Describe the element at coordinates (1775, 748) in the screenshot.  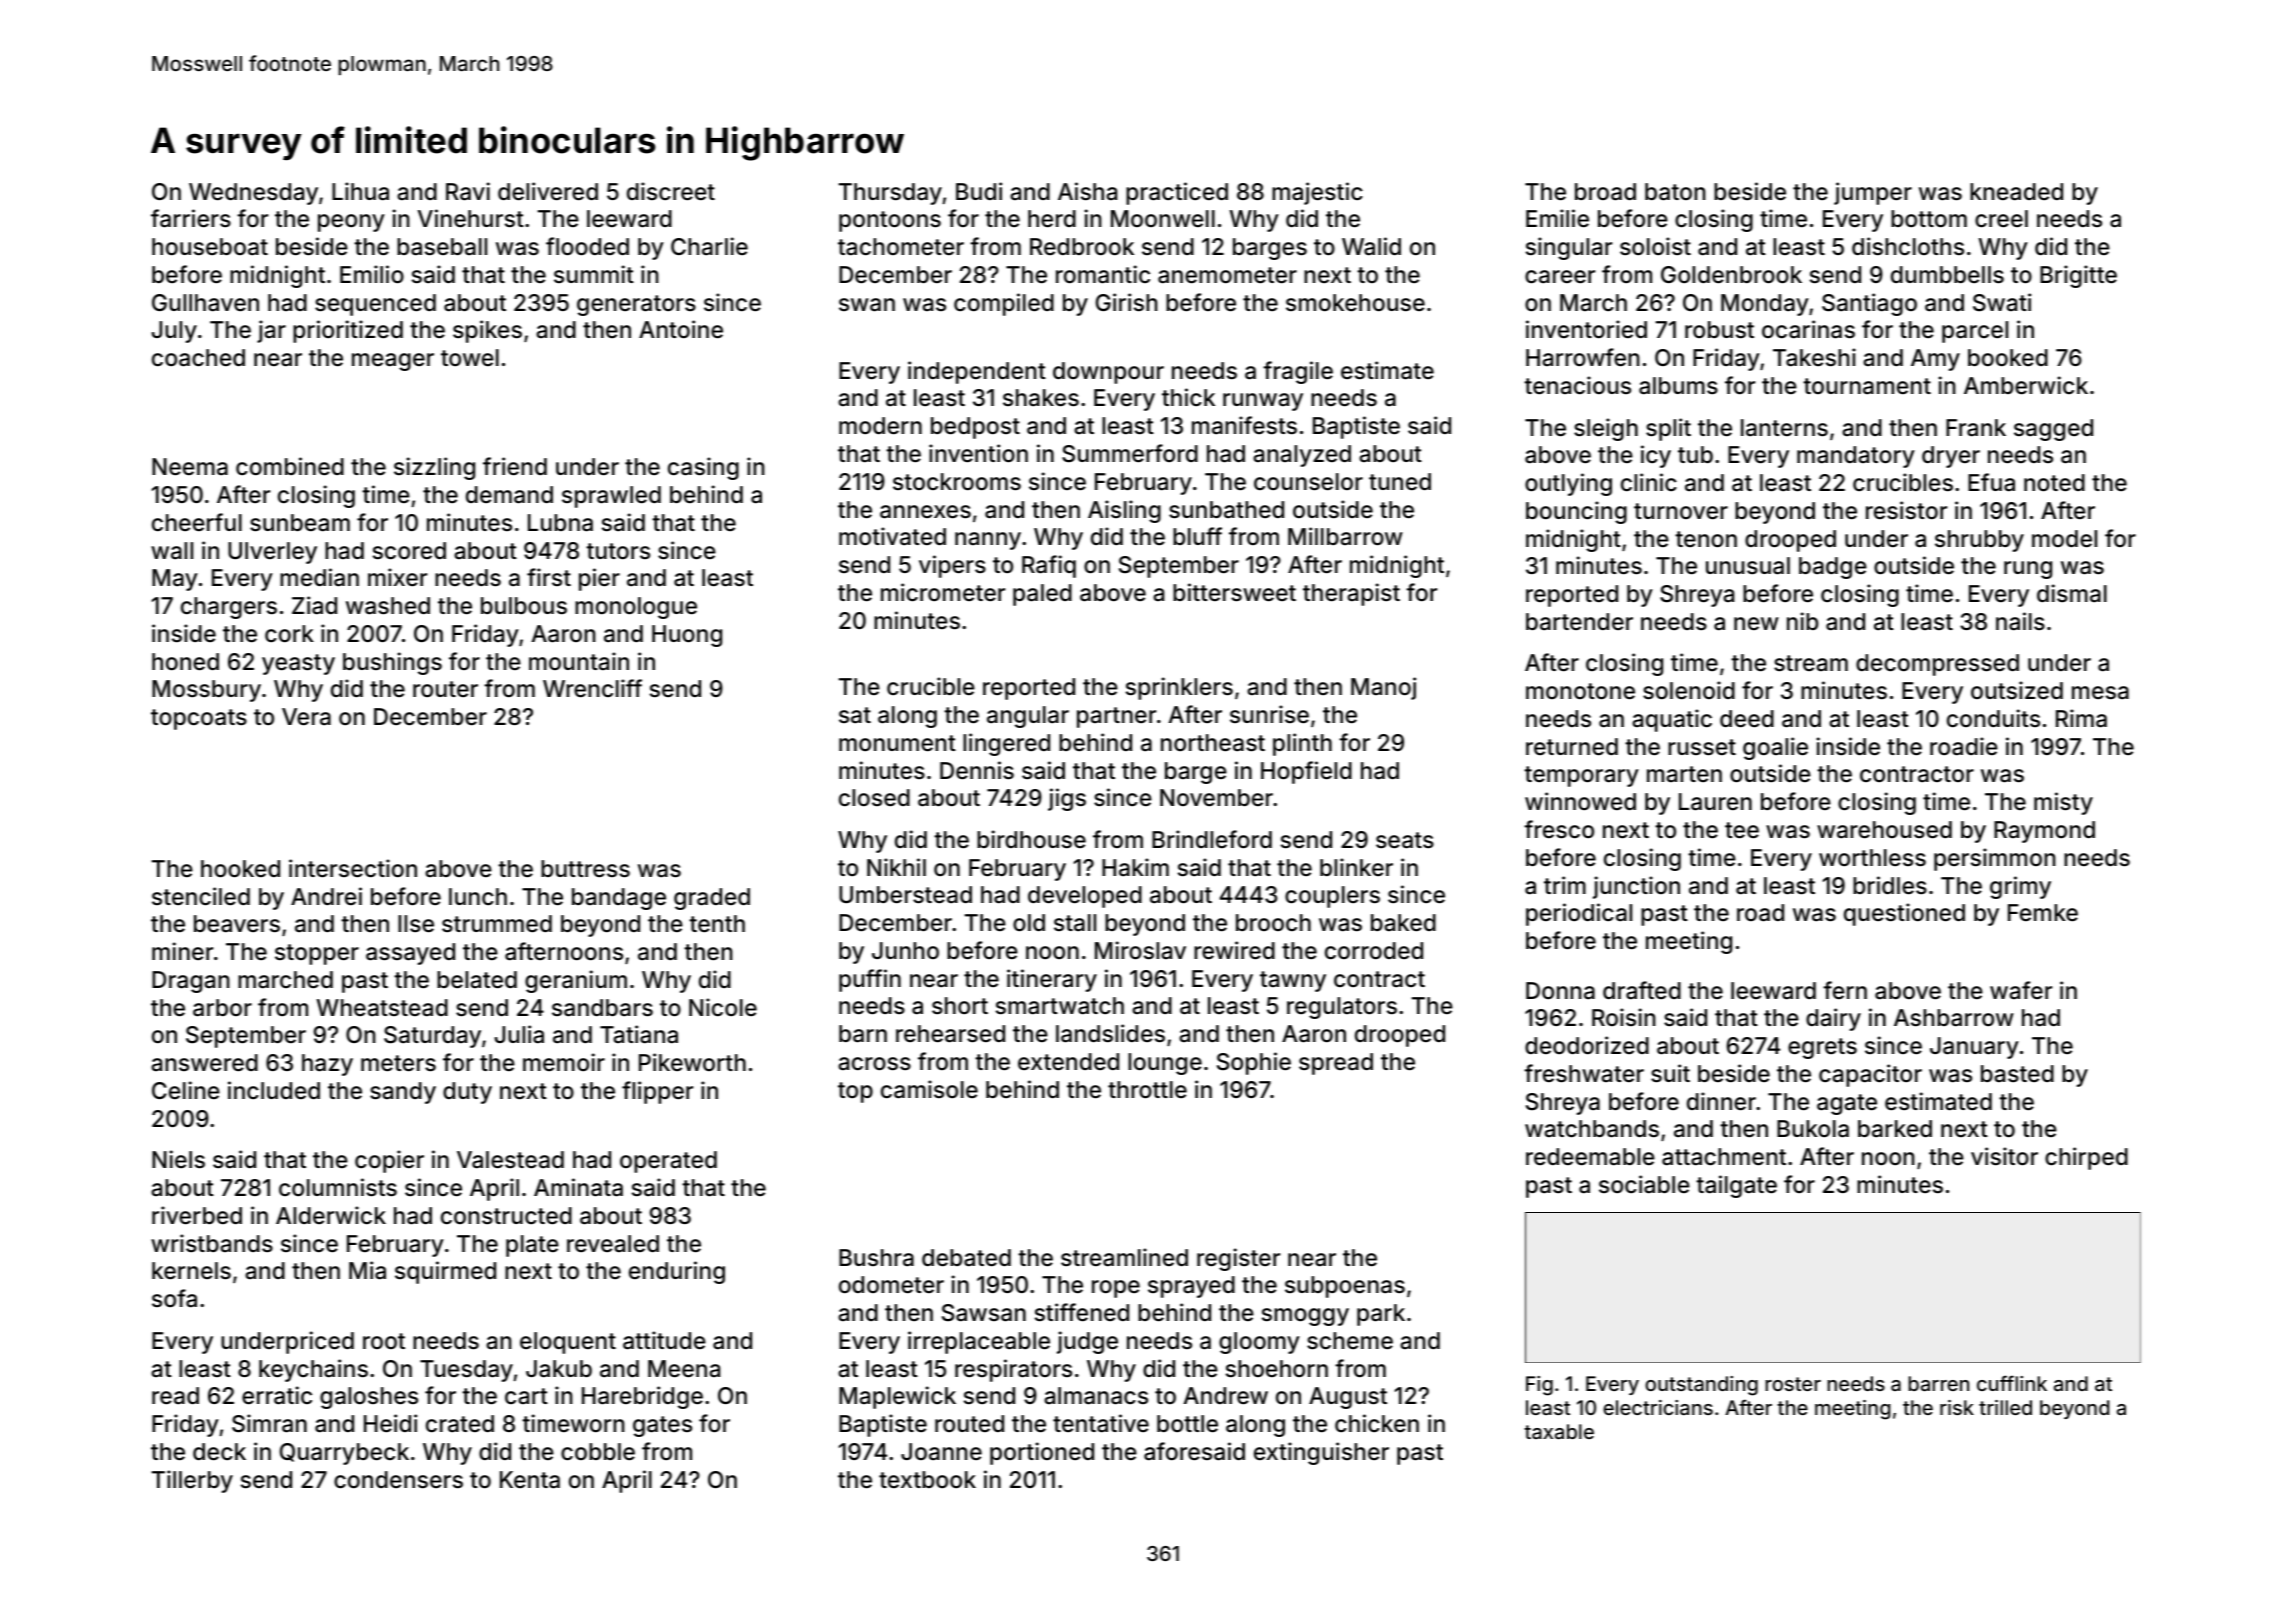
I see `goalie` at that location.
